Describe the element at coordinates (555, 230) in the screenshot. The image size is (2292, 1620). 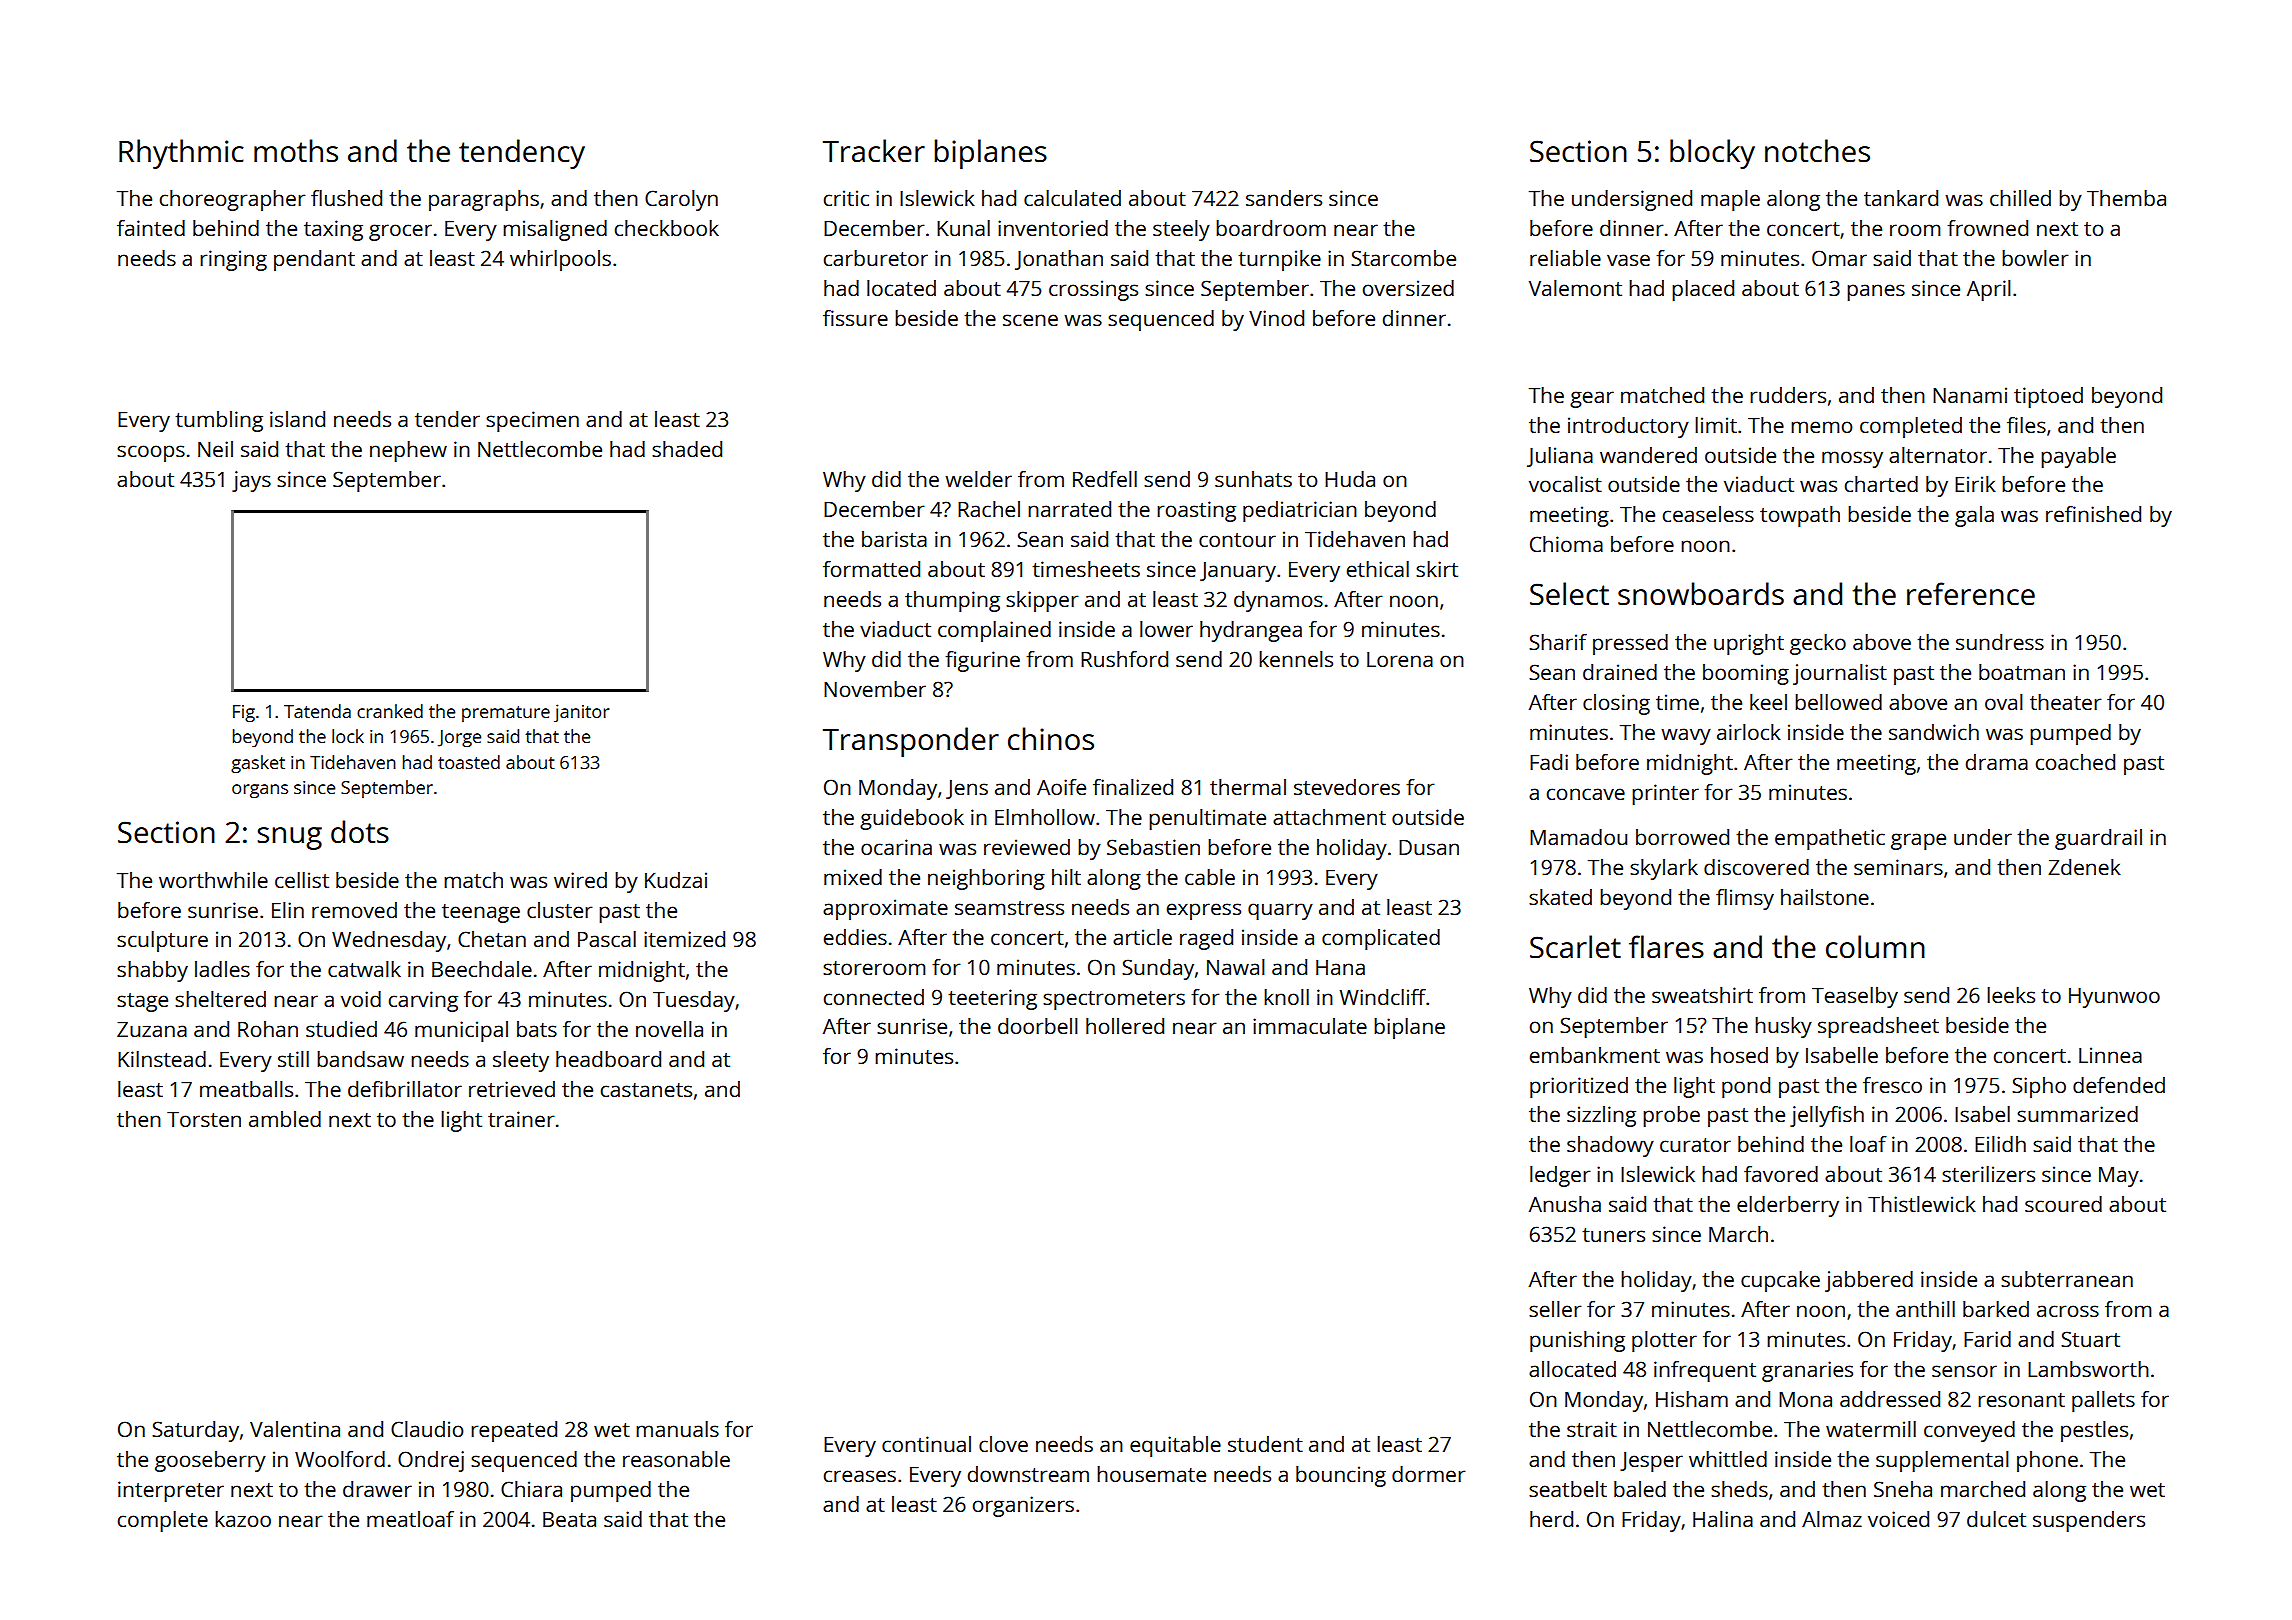
I see `misaligned` at that location.
